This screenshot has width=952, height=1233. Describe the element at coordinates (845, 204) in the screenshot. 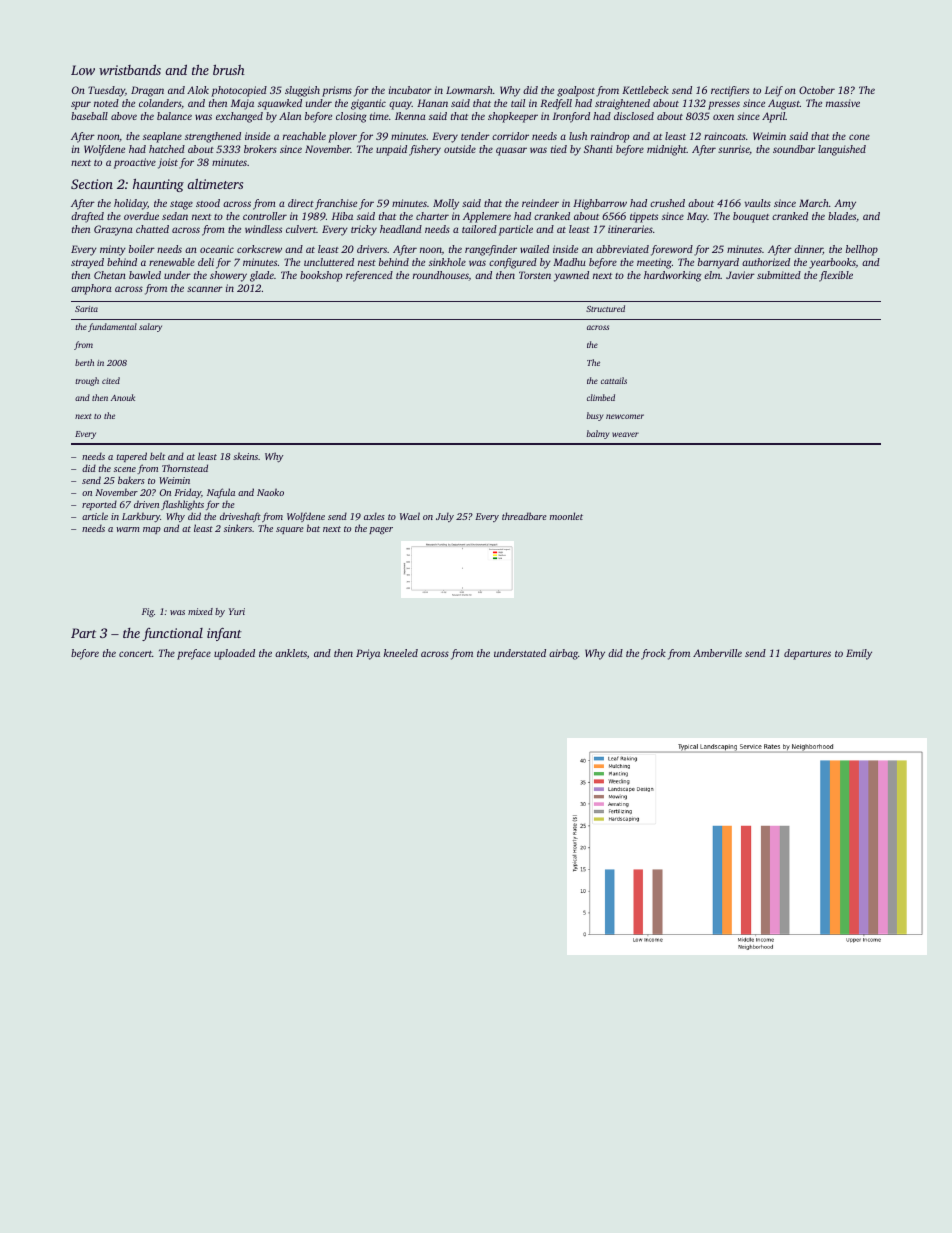

I see `Amy` at that location.
